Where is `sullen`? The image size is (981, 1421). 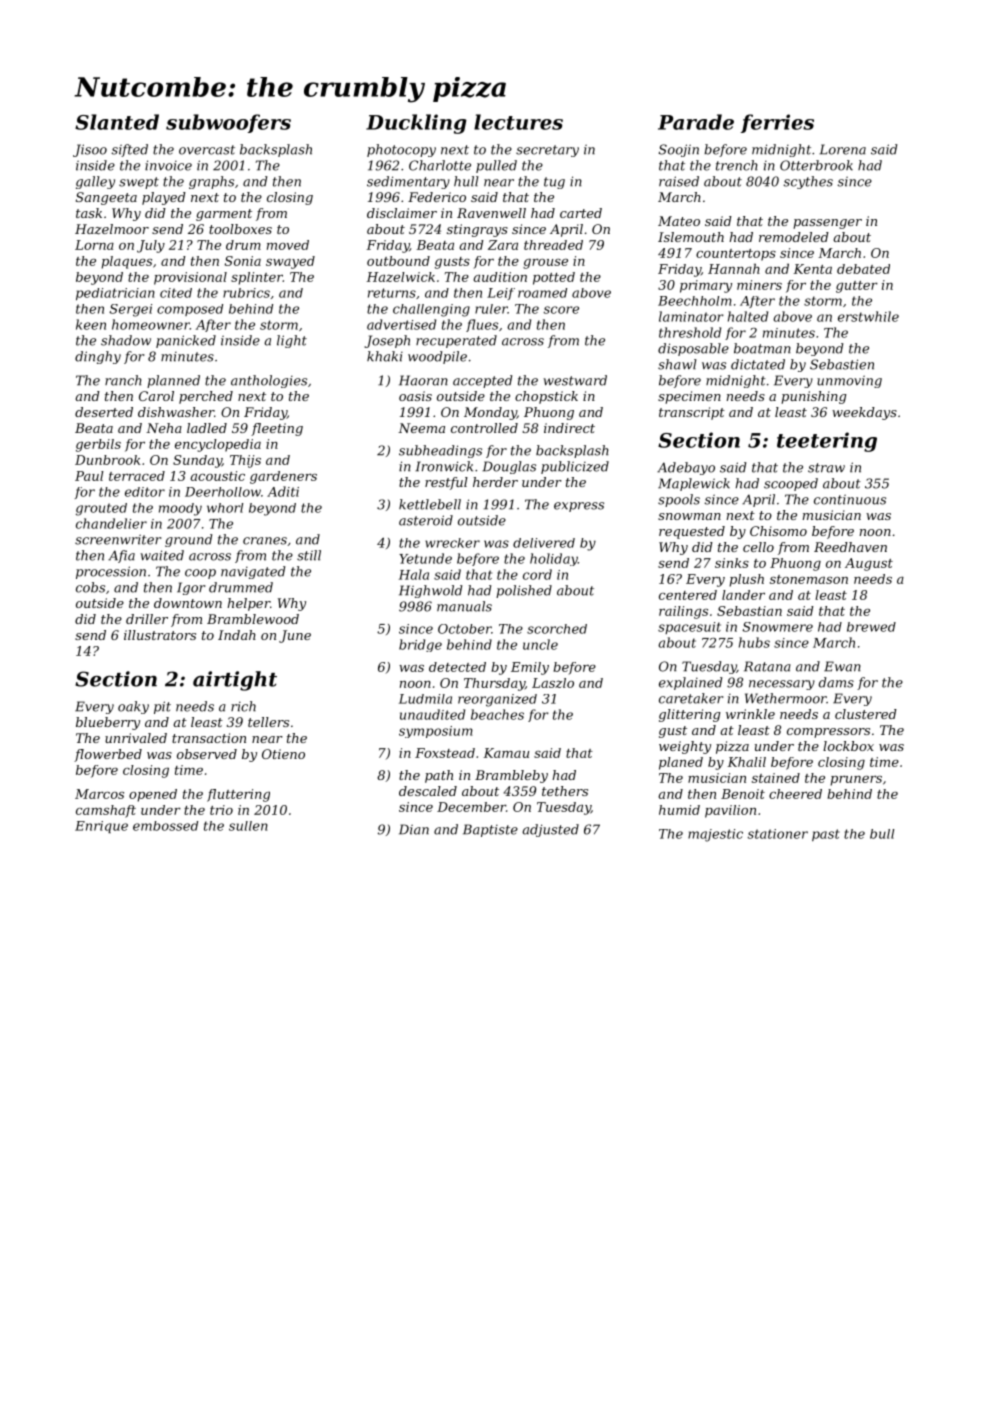 sullen is located at coordinates (248, 826).
